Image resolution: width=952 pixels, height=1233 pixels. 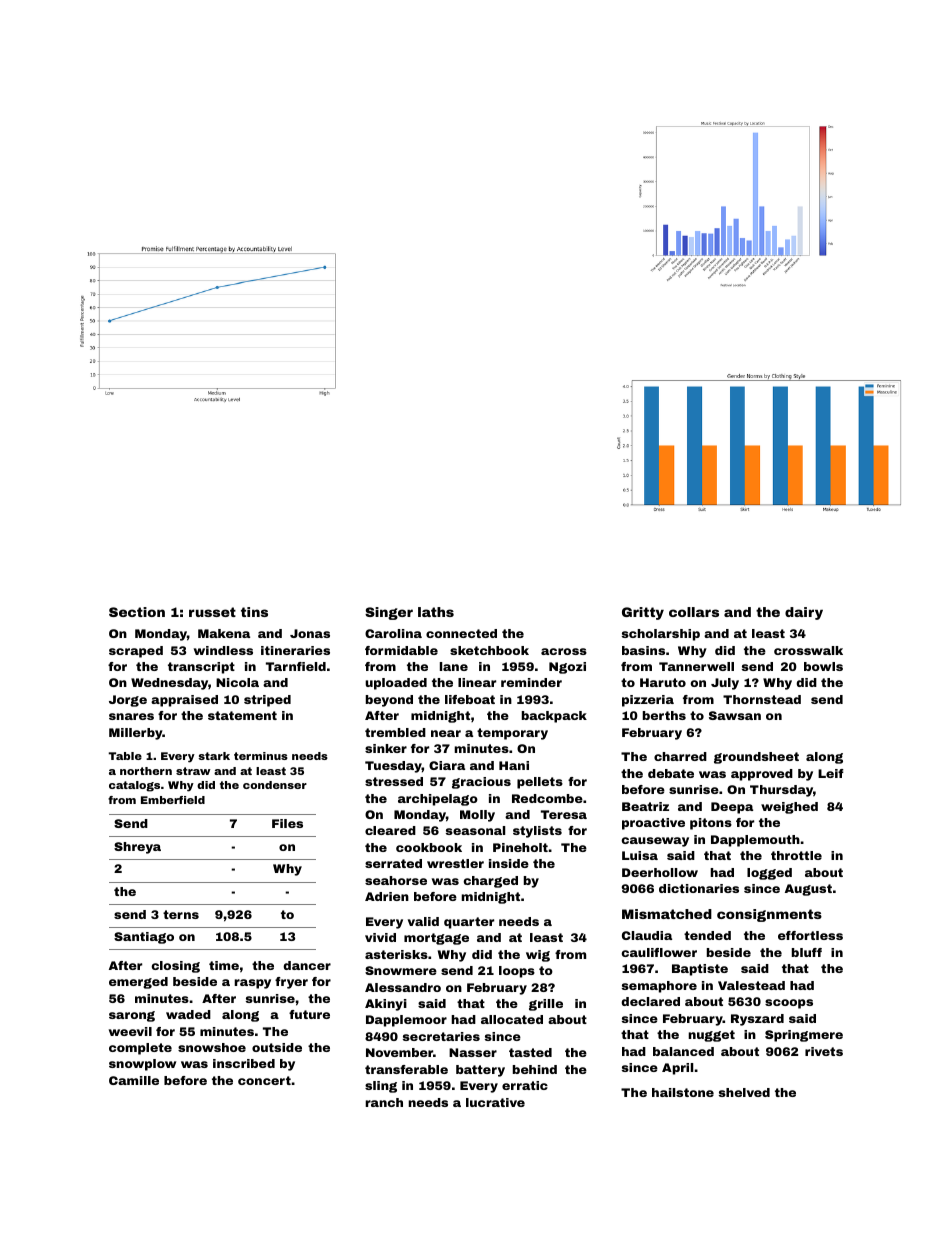 I want to click on grille, so click(x=546, y=1005).
